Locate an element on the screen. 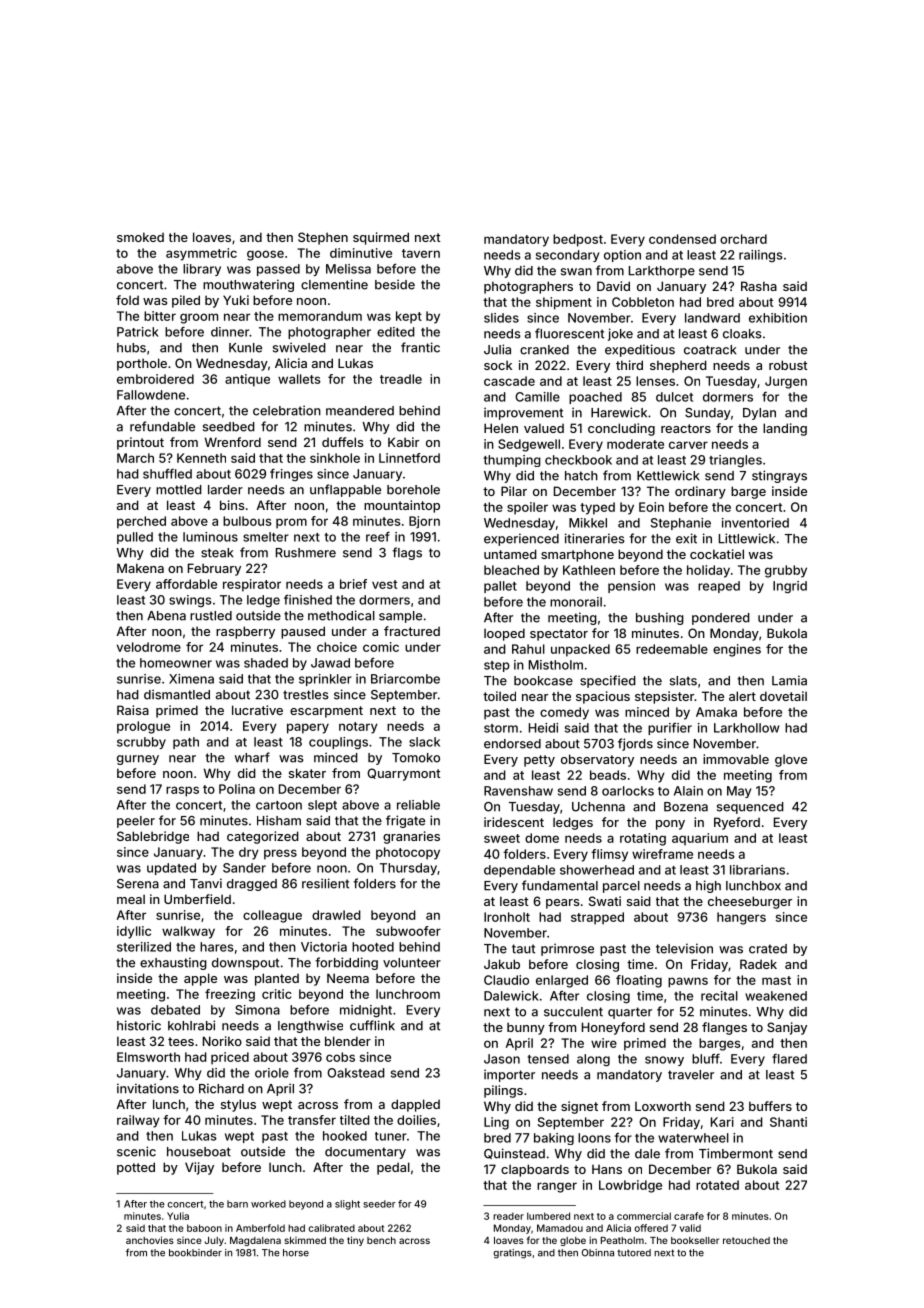  checkbook is located at coordinates (578, 460).
